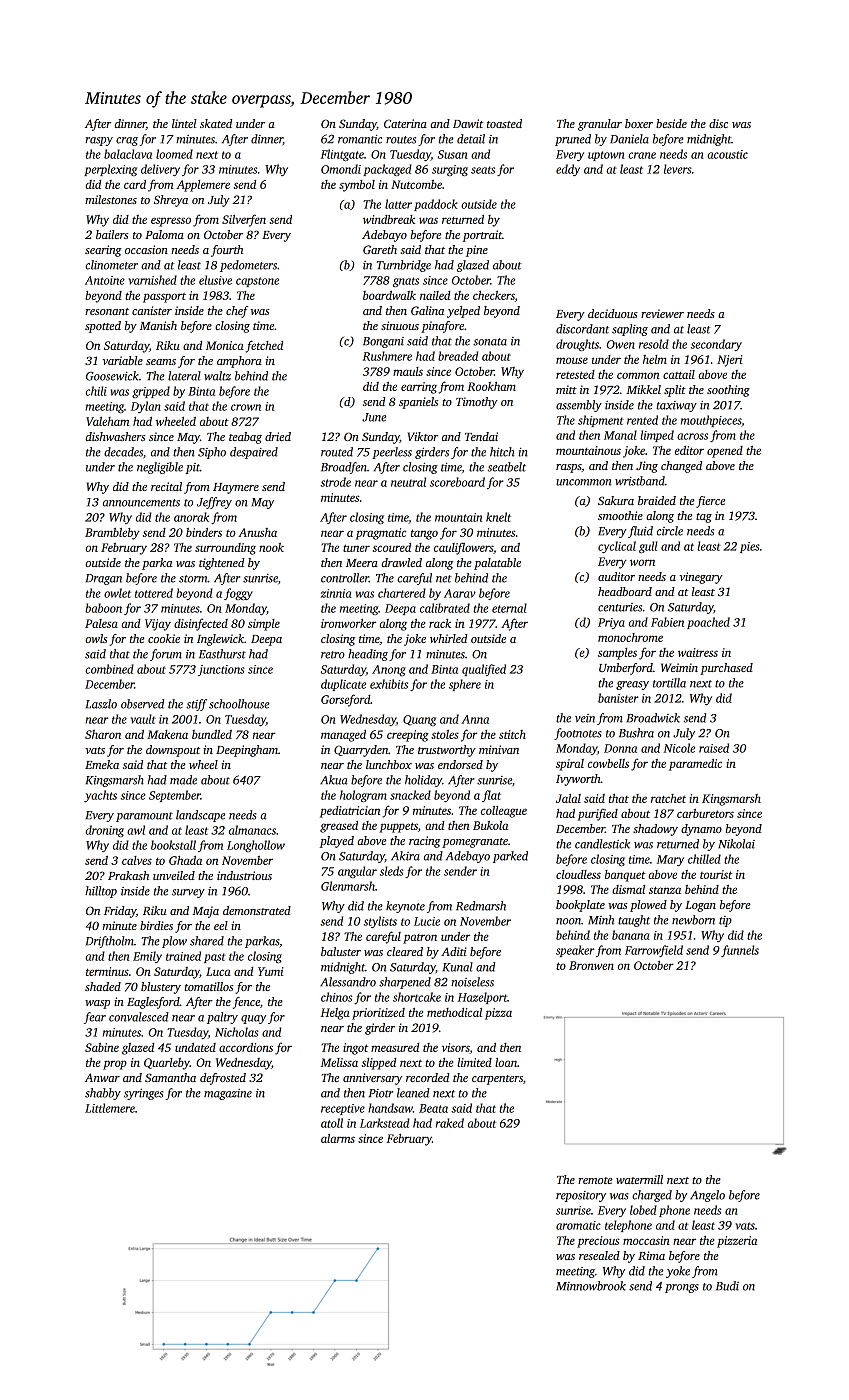  What do you see at coordinates (389, 295) in the screenshot?
I see `boardwalk` at bounding box center [389, 295].
